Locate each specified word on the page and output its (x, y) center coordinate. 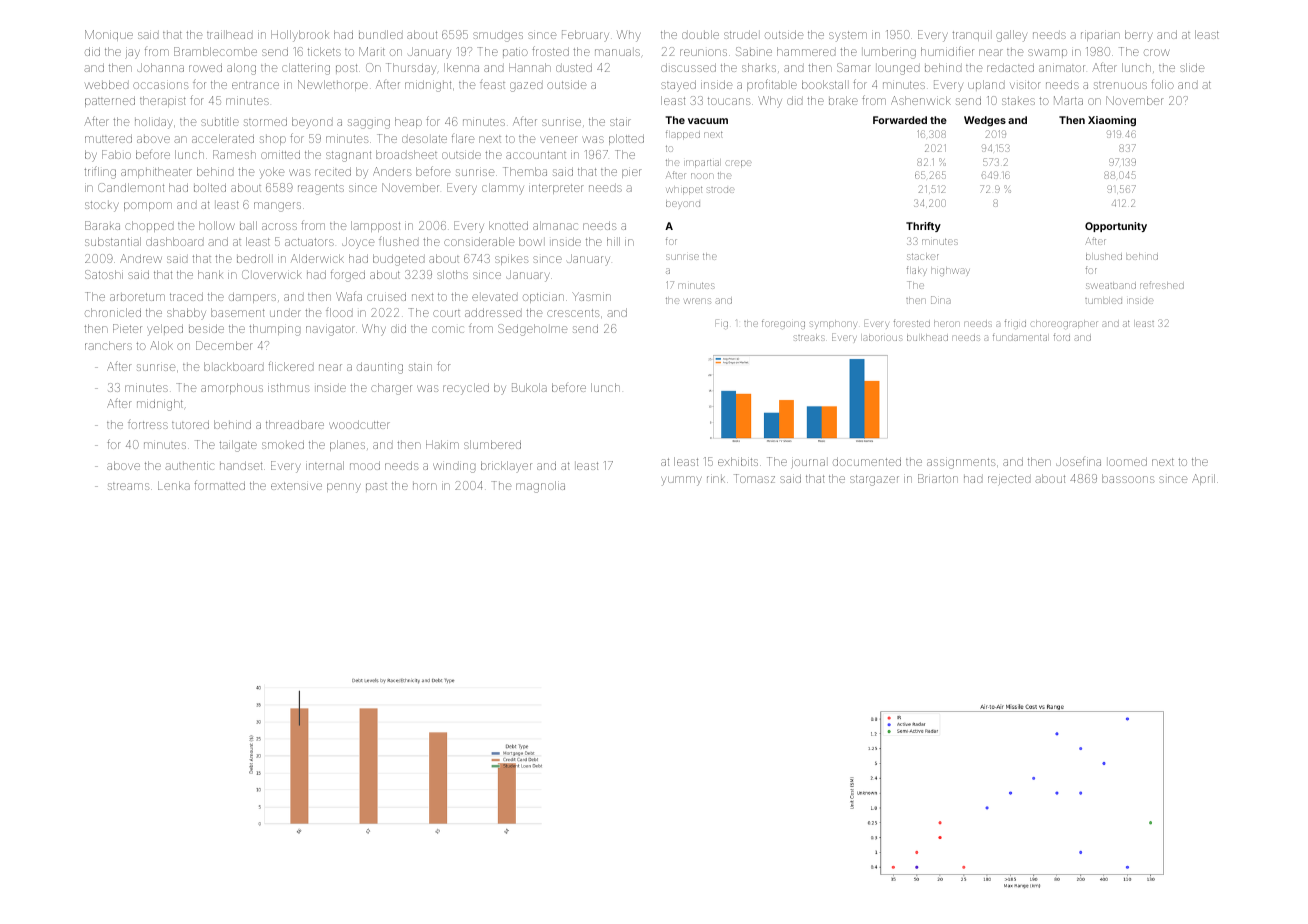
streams (129, 486)
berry (1139, 36)
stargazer (874, 480)
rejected (1009, 480)
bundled (380, 34)
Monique (109, 35)
